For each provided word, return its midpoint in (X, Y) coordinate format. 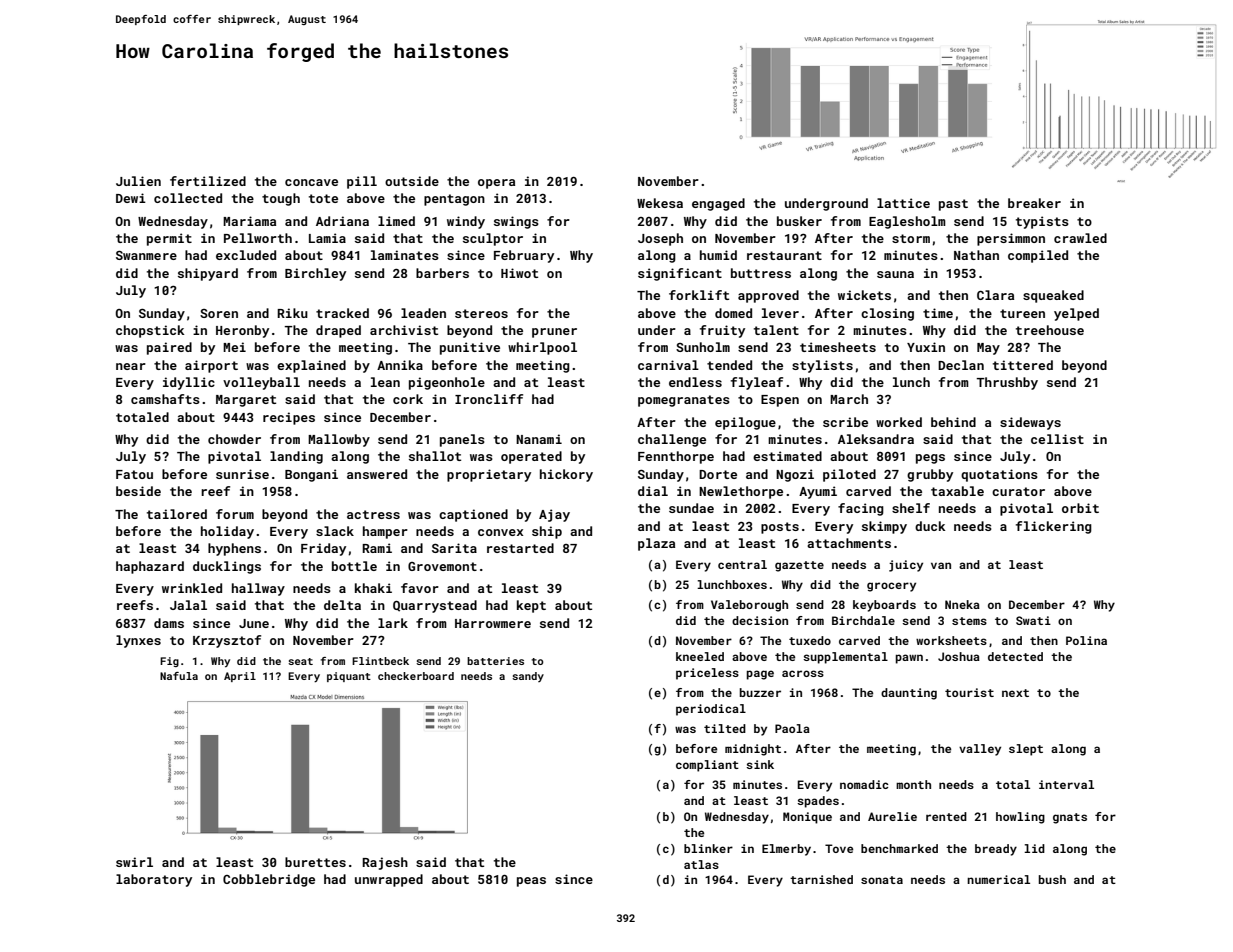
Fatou (134, 474)
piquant (349, 677)
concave (311, 182)
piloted (849, 475)
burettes (315, 862)
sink (760, 764)
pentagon (454, 200)
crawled (1080, 238)
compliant (707, 766)
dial (653, 491)
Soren (219, 313)
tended (729, 365)
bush (1052, 879)
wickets (864, 295)
